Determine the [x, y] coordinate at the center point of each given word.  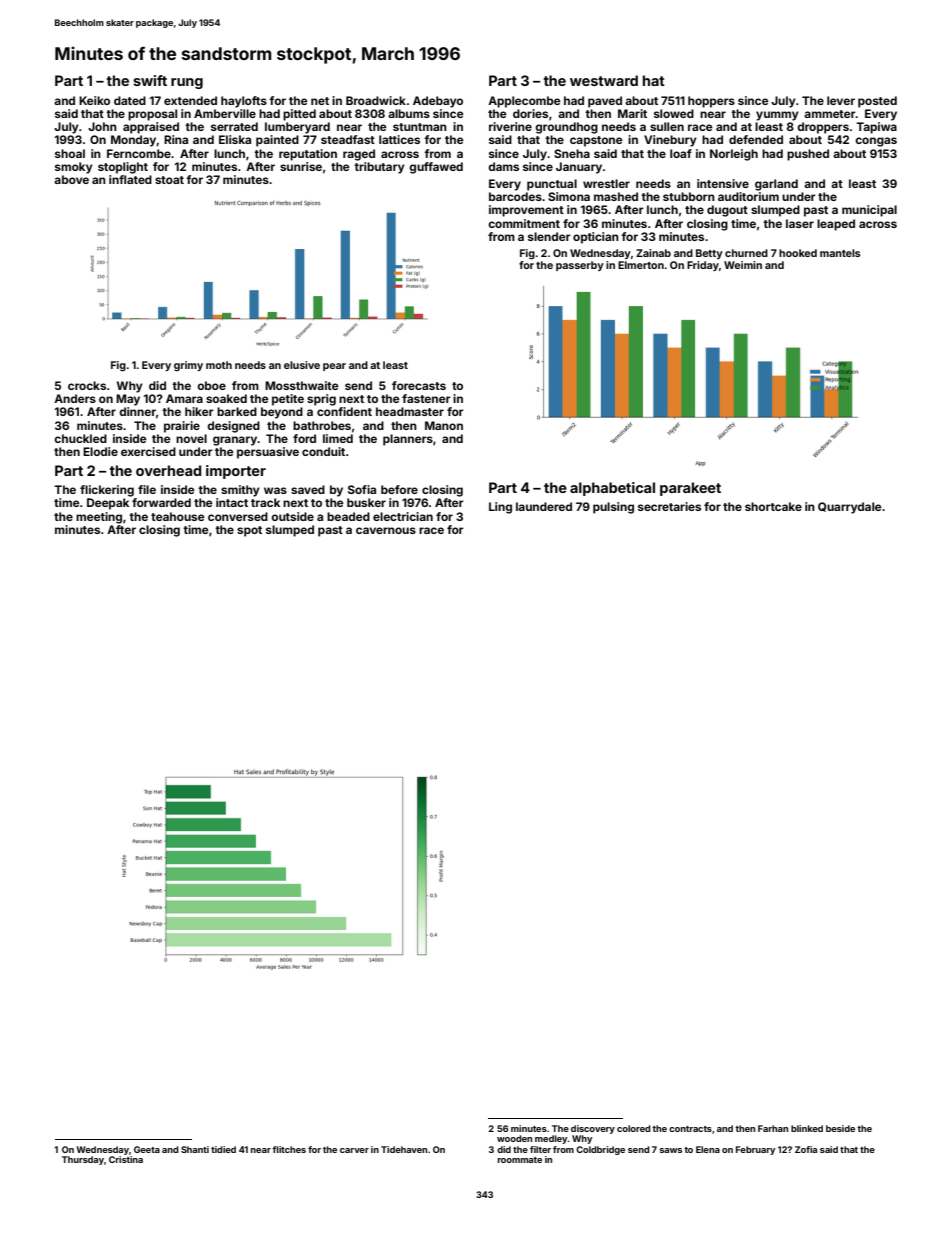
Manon [444, 425]
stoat [169, 180]
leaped [836, 225]
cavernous [386, 530]
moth [219, 365]
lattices [399, 139]
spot [249, 531]
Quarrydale [850, 508]
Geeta [147, 1149]
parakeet [690, 489]
